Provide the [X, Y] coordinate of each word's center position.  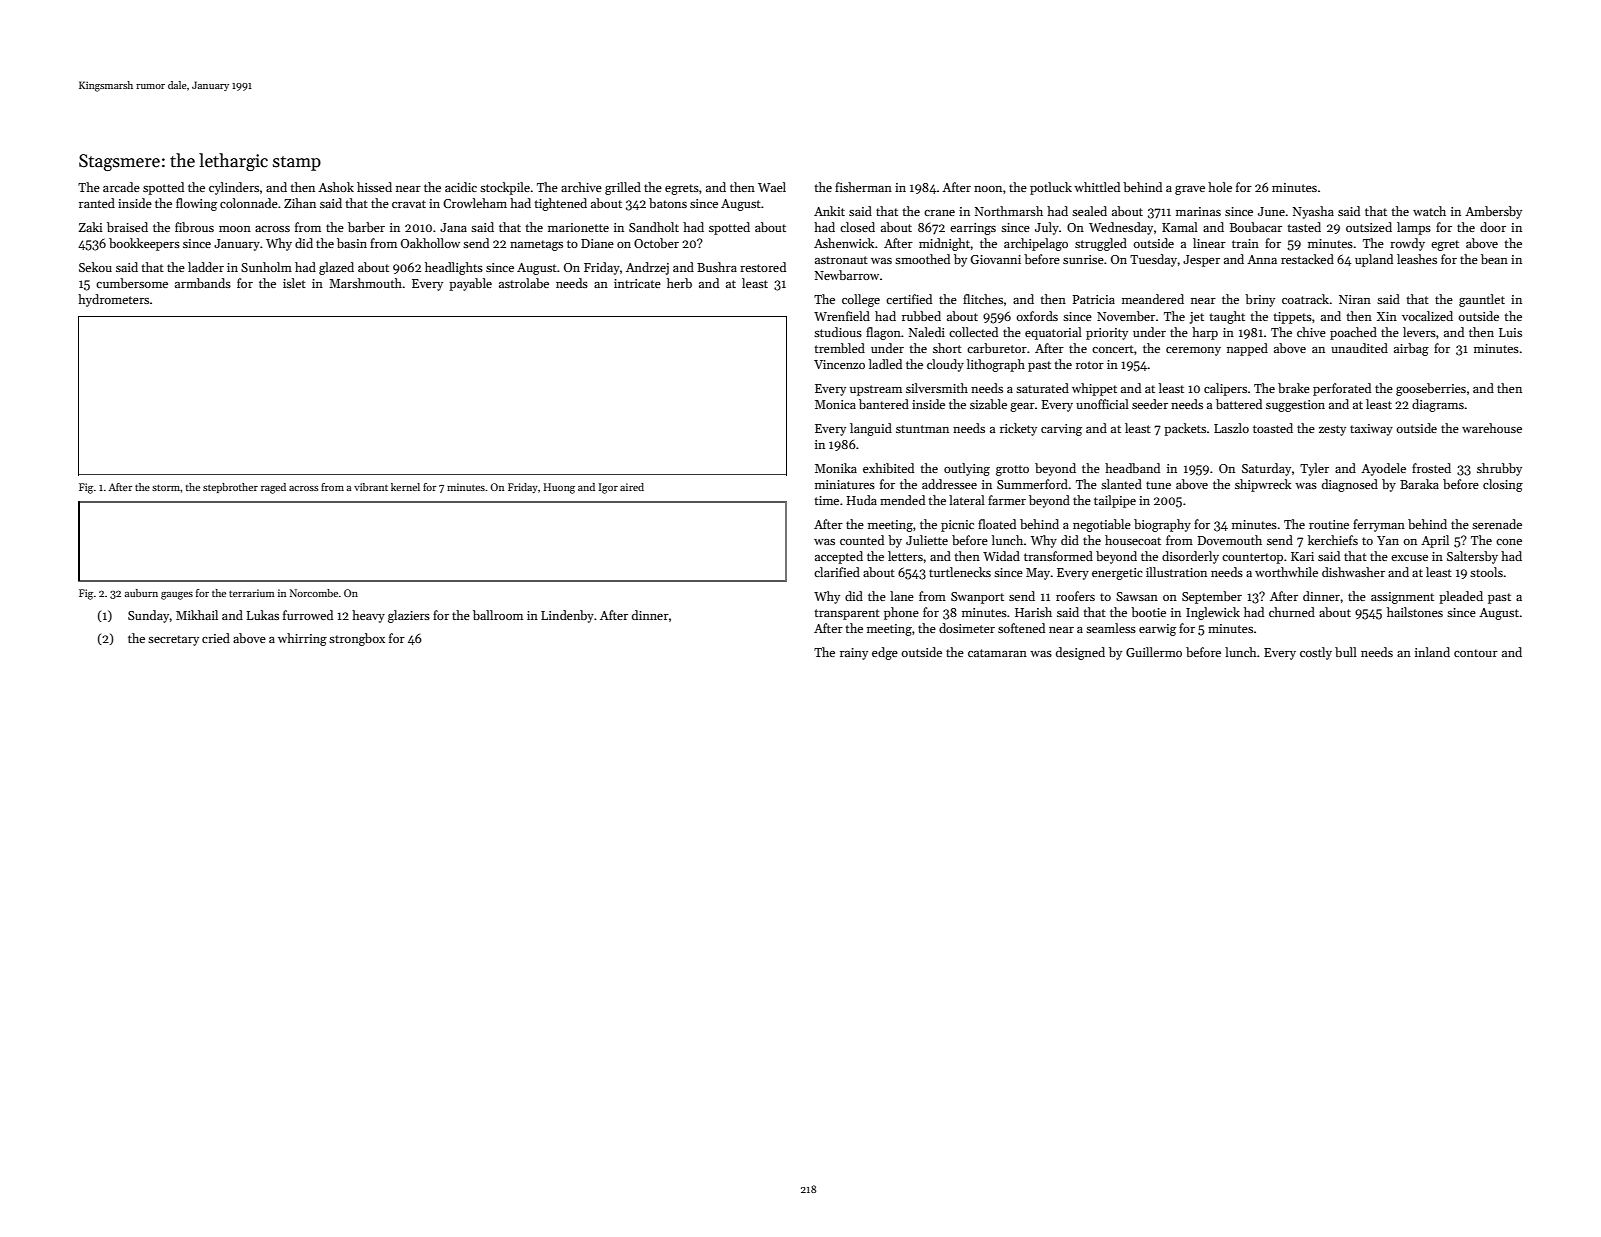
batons [668, 203]
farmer [1007, 500]
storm [166, 487]
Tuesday [1154, 260]
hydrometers [113, 300]
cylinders [234, 188]
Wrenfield [842, 316]
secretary [173, 640]
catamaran [997, 653]
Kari [1302, 556]
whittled [1097, 187]
